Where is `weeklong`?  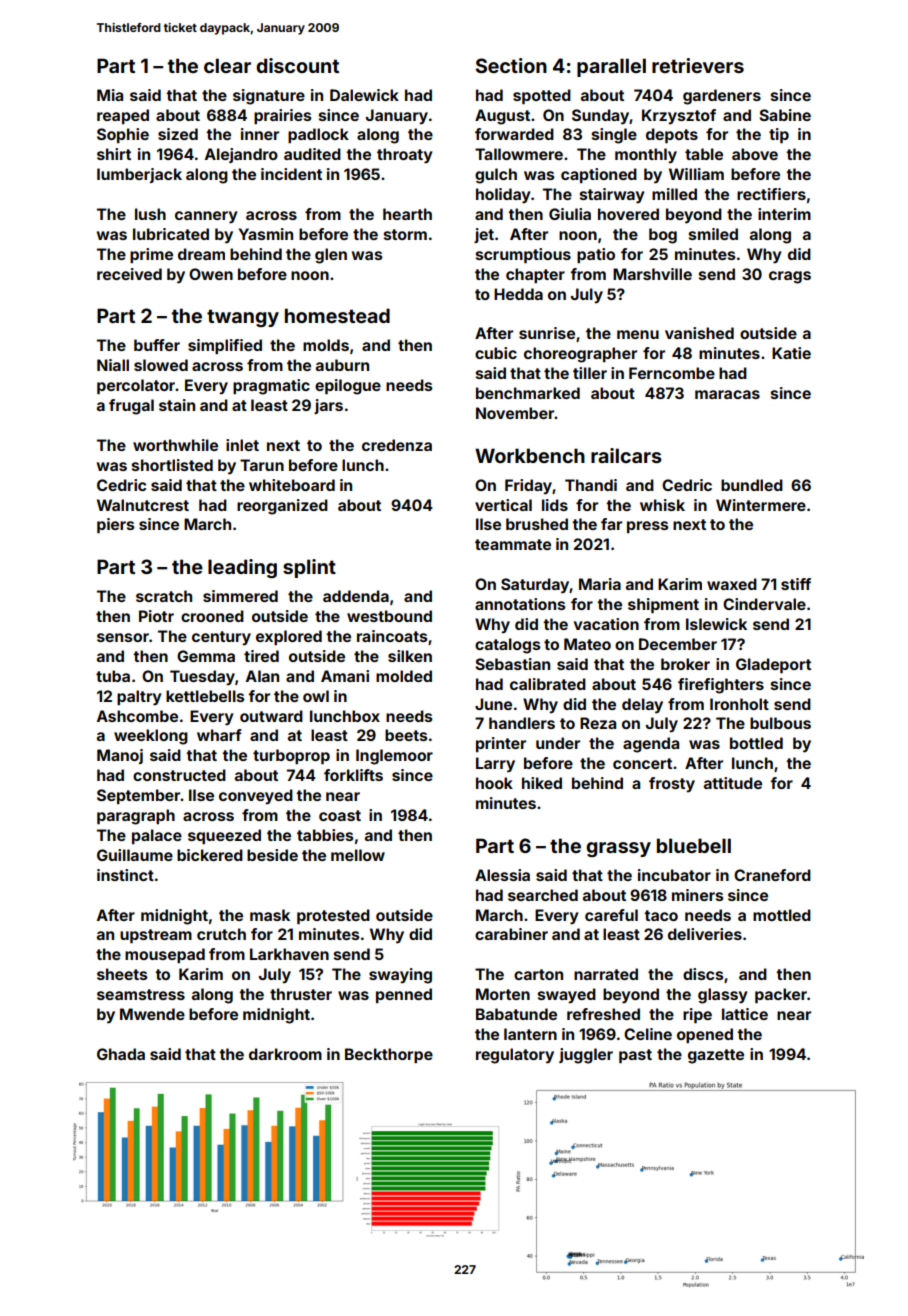 weeklong is located at coordinates (151, 737).
